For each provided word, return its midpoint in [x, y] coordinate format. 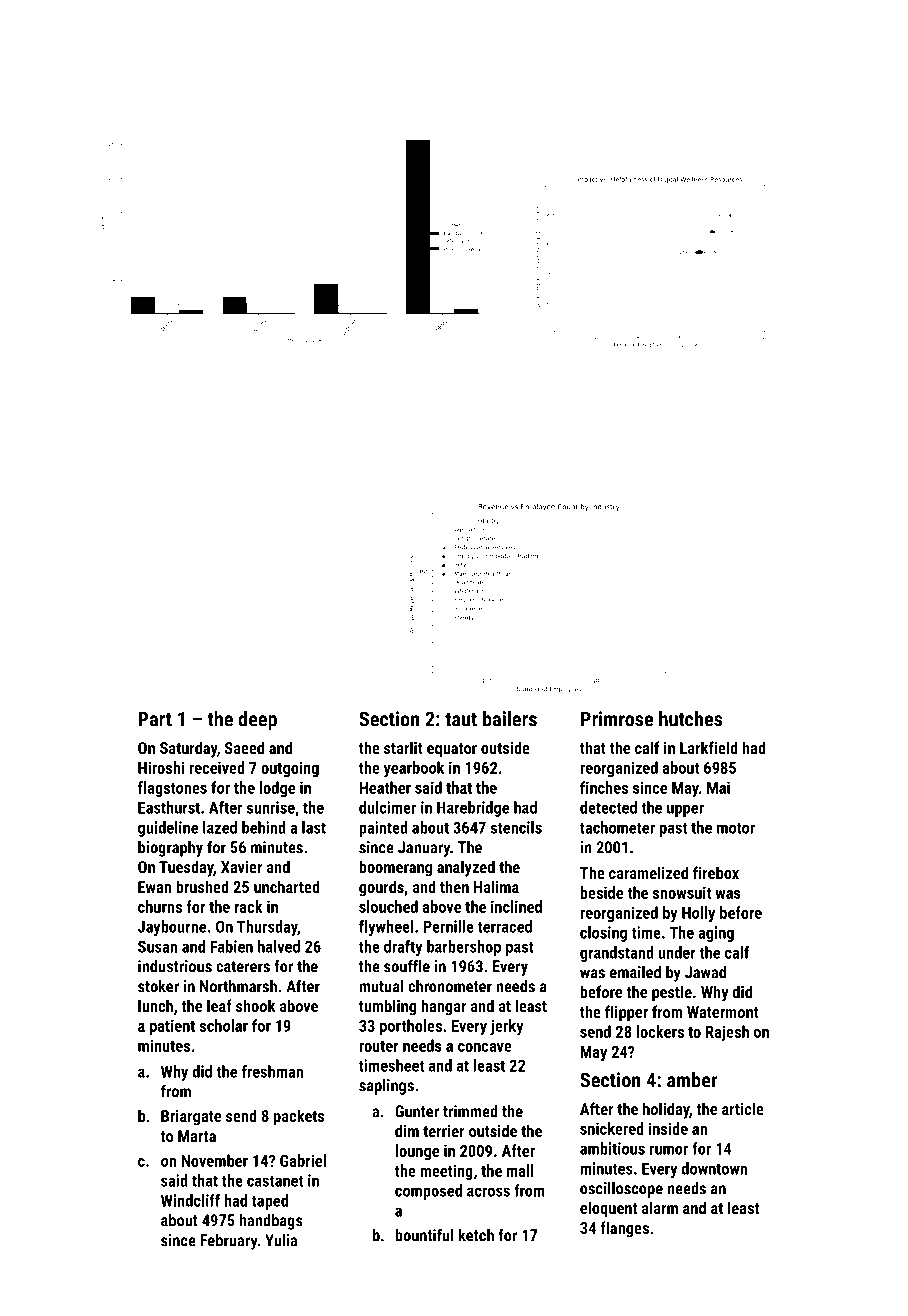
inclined [516, 906]
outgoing [290, 769]
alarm [660, 1207]
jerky [507, 1027]
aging [716, 934]
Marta [197, 1136]
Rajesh [727, 1033]
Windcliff [190, 1200]
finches [604, 787]
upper [685, 810]
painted [383, 829]
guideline [168, 829]
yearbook [414, 769]
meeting [446, 1172]
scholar [224, 1025]
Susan [157, 946]
